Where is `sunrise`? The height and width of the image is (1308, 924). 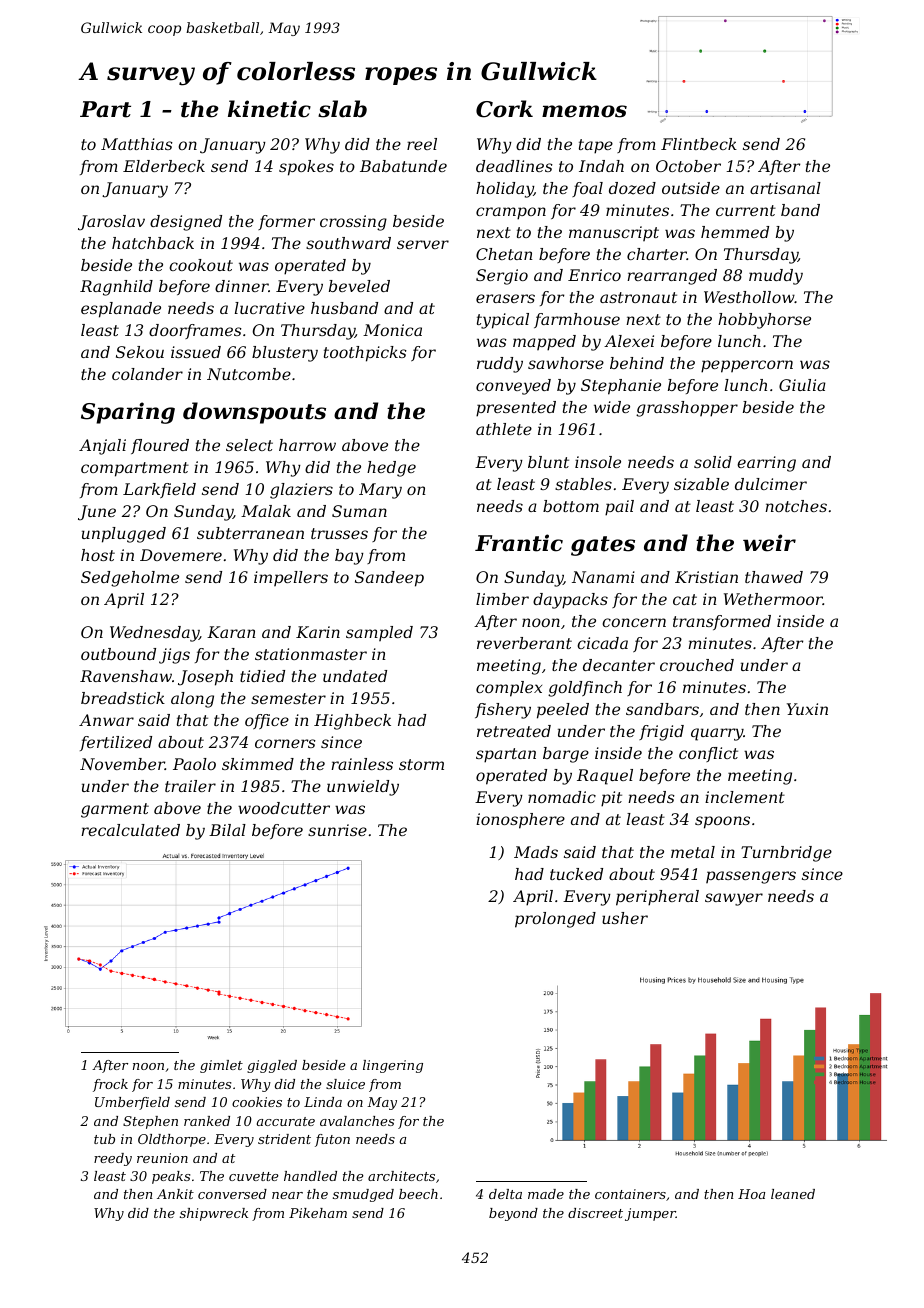
sunrise is located at coordinates (337, 830).
